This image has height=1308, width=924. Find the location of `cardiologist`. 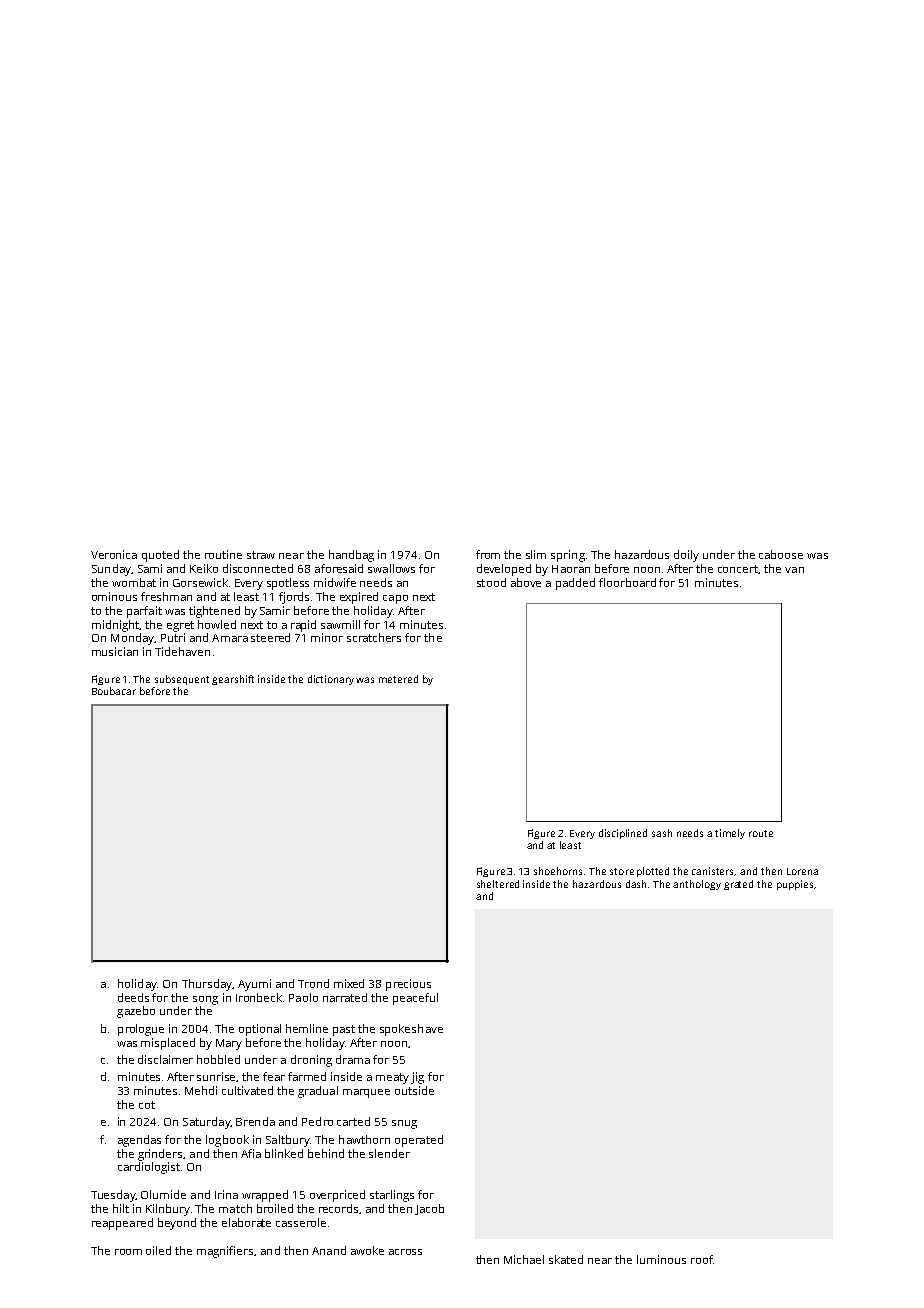

cardiologist is located at coordinates (149, 1168).
